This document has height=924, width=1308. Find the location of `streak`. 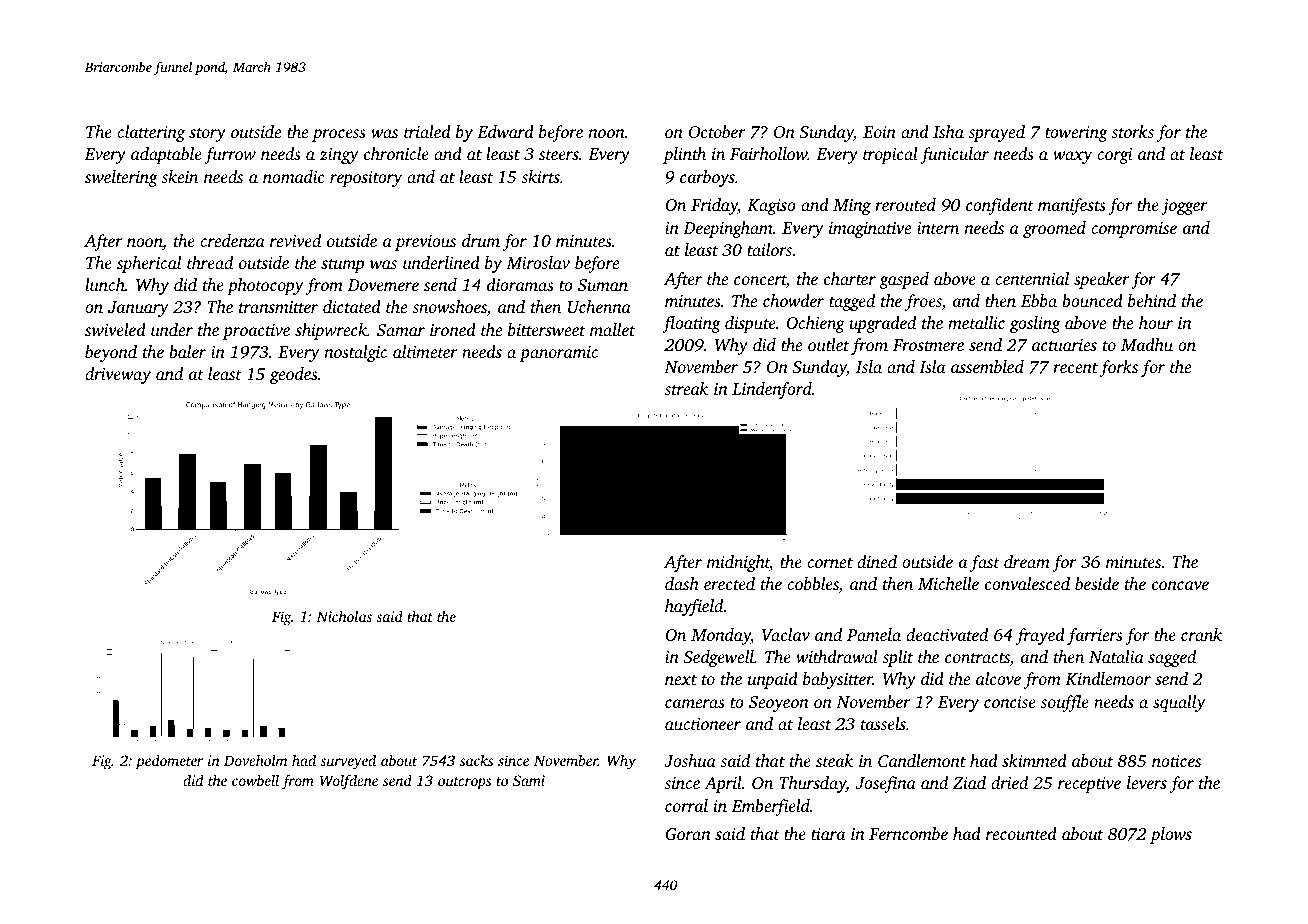

streak is located at coordinates (686, 388).
